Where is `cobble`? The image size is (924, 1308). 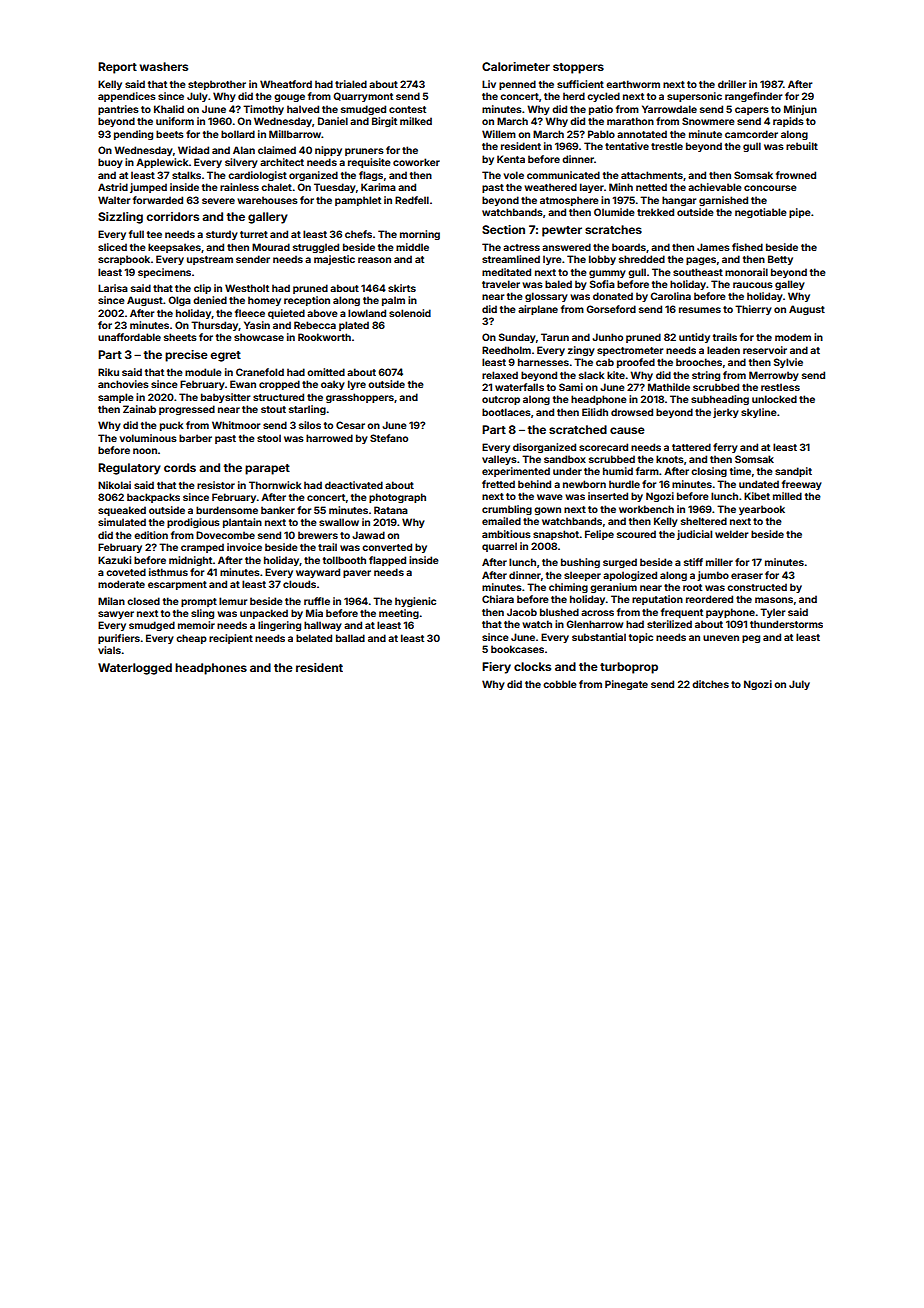
cobble is located at coordinates (560, 684).
